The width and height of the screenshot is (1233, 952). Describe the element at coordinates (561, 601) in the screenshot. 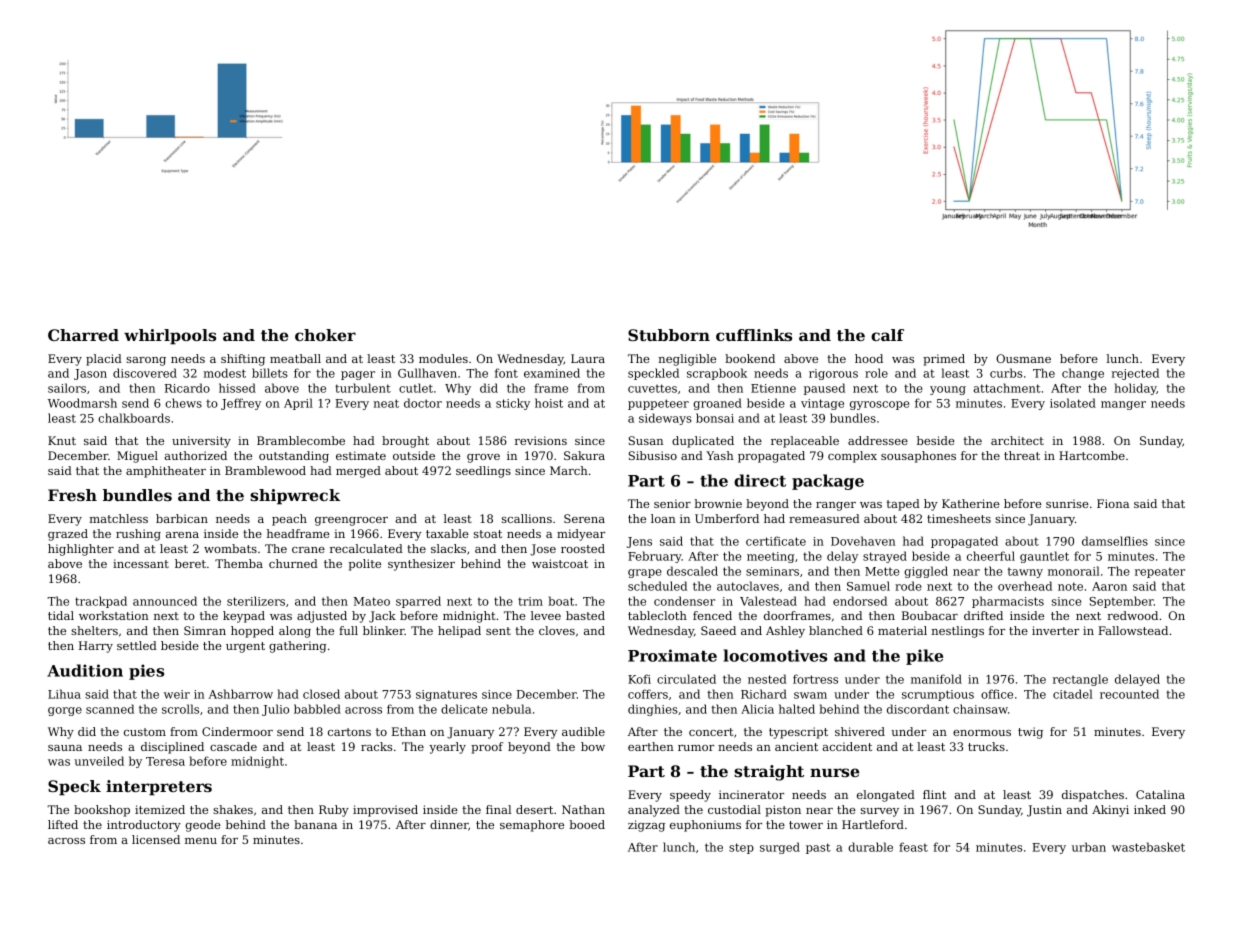

I see `boat` at that location.
